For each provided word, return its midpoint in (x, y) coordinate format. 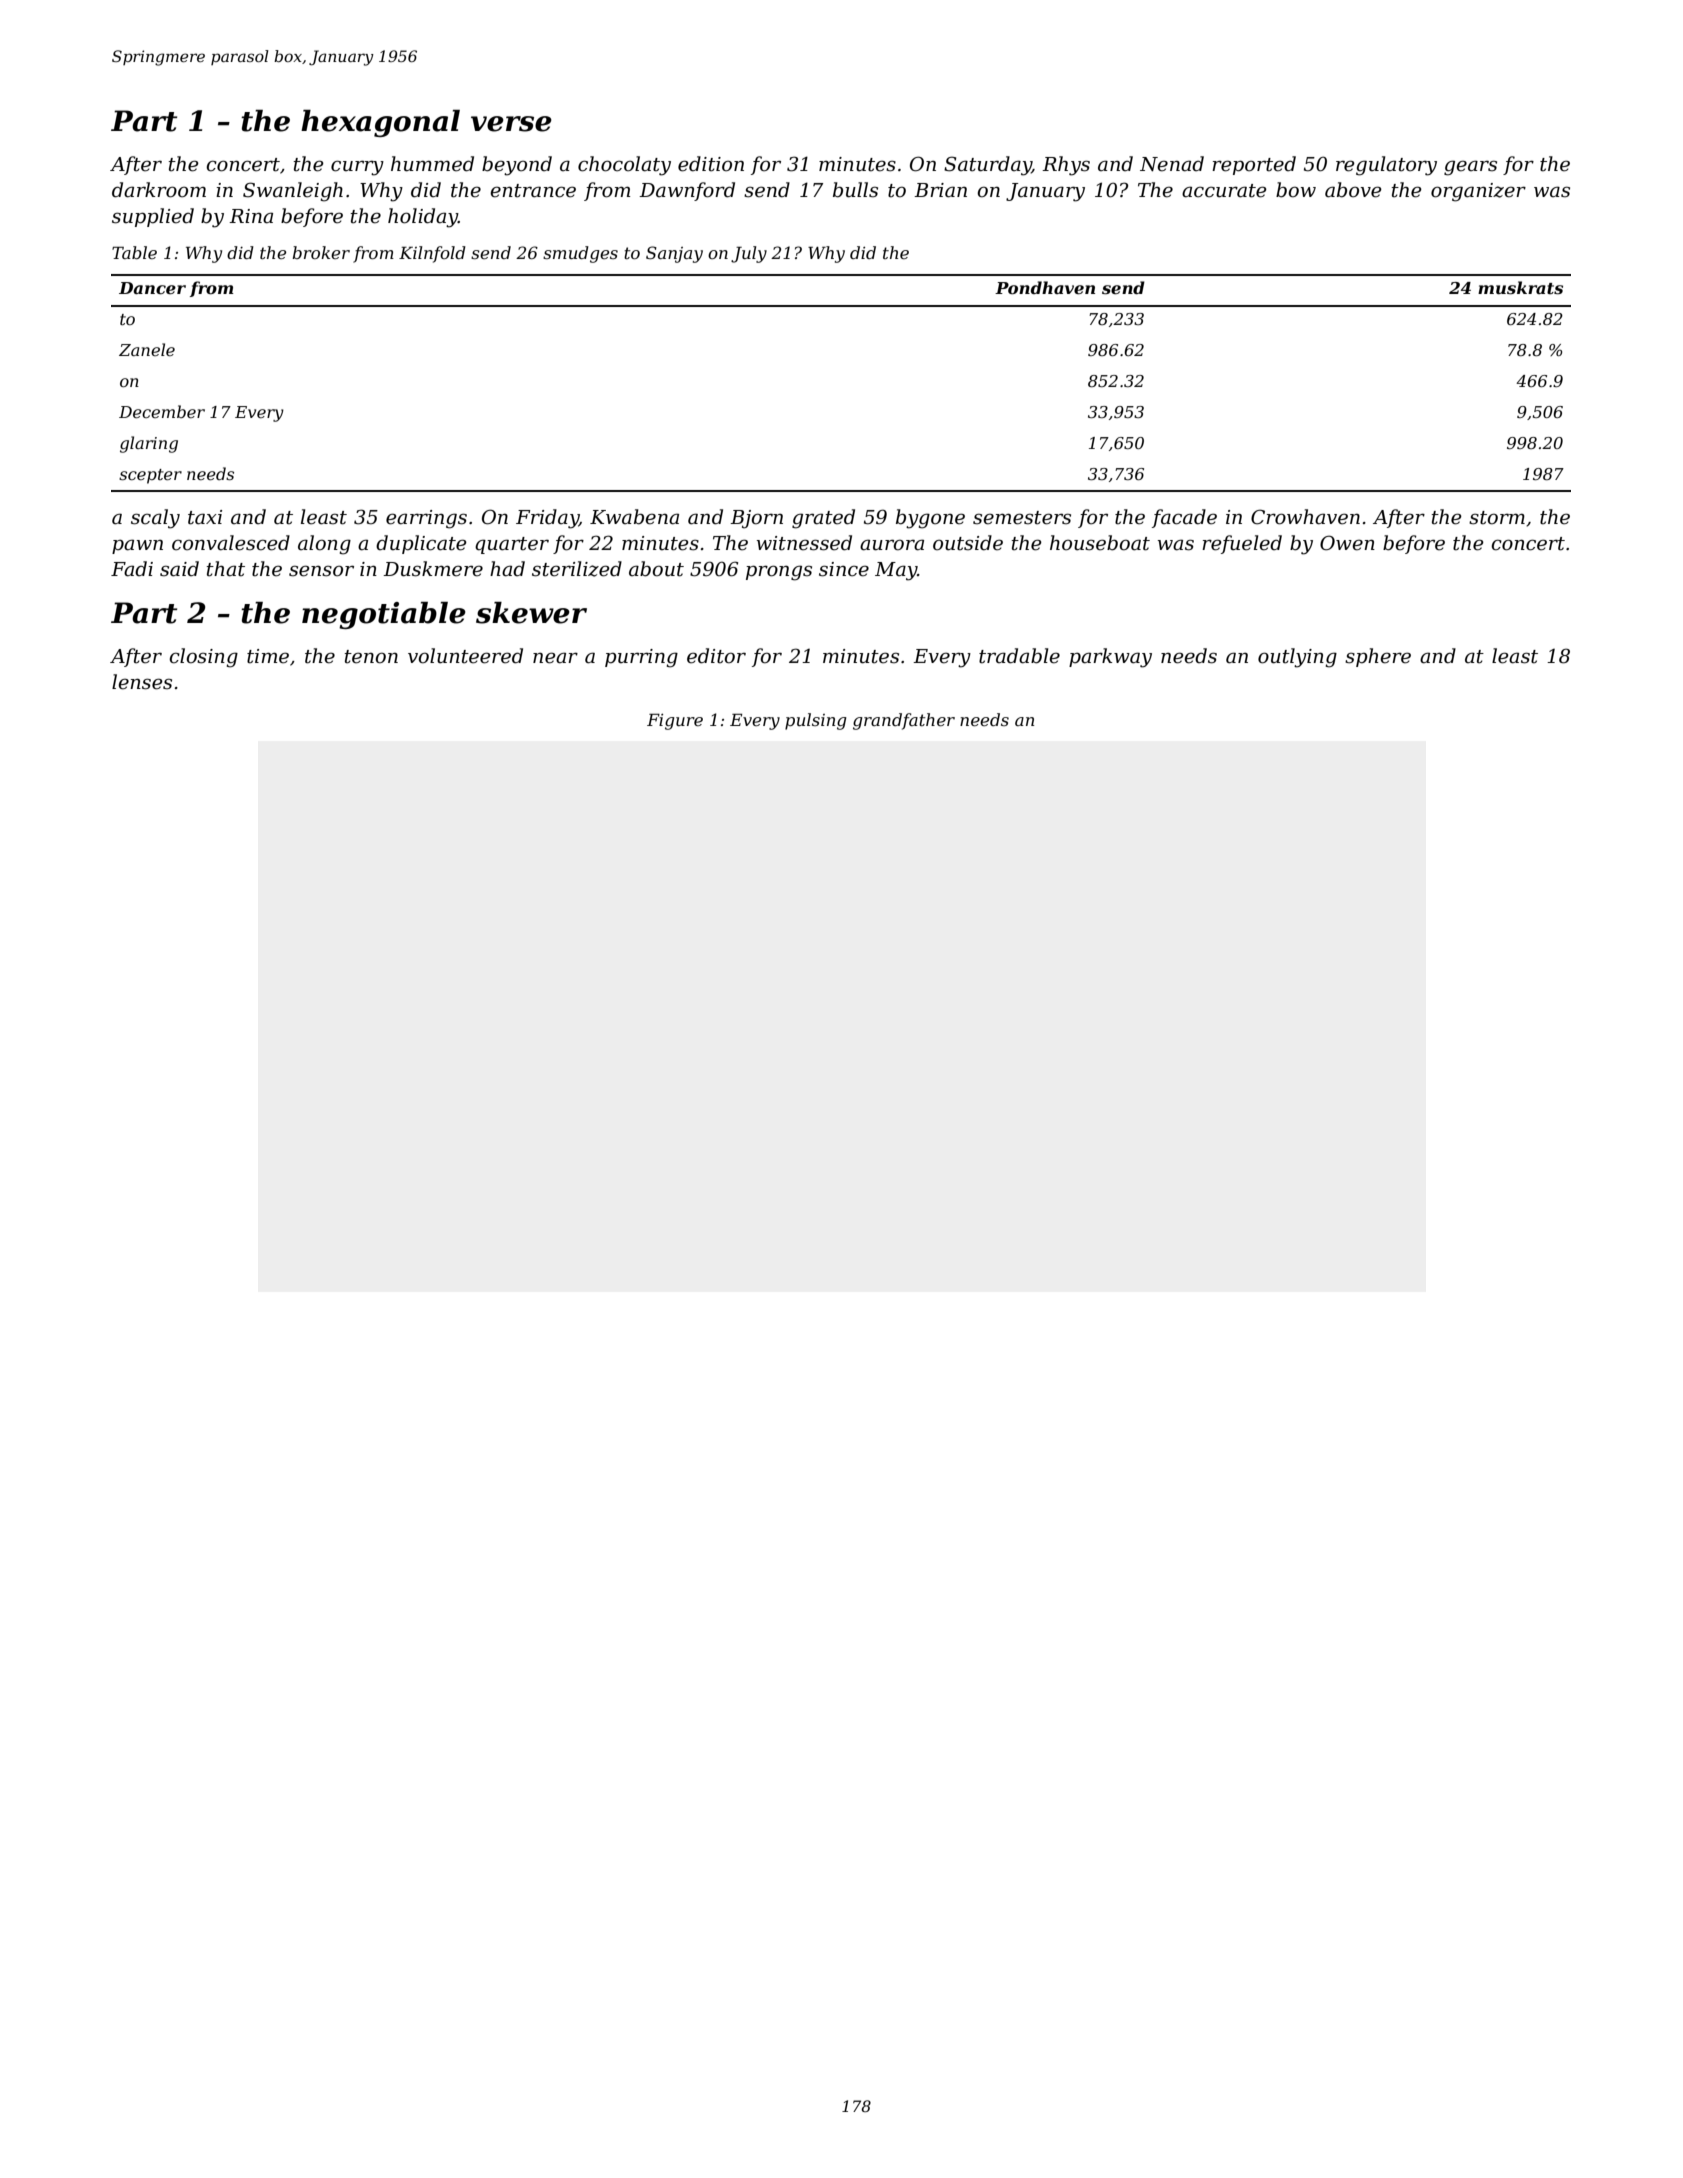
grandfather (904, 721)
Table (134, 252)
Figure (675, 722)
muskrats (1520, 287)
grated (823, 519)
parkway (1110, 658)
